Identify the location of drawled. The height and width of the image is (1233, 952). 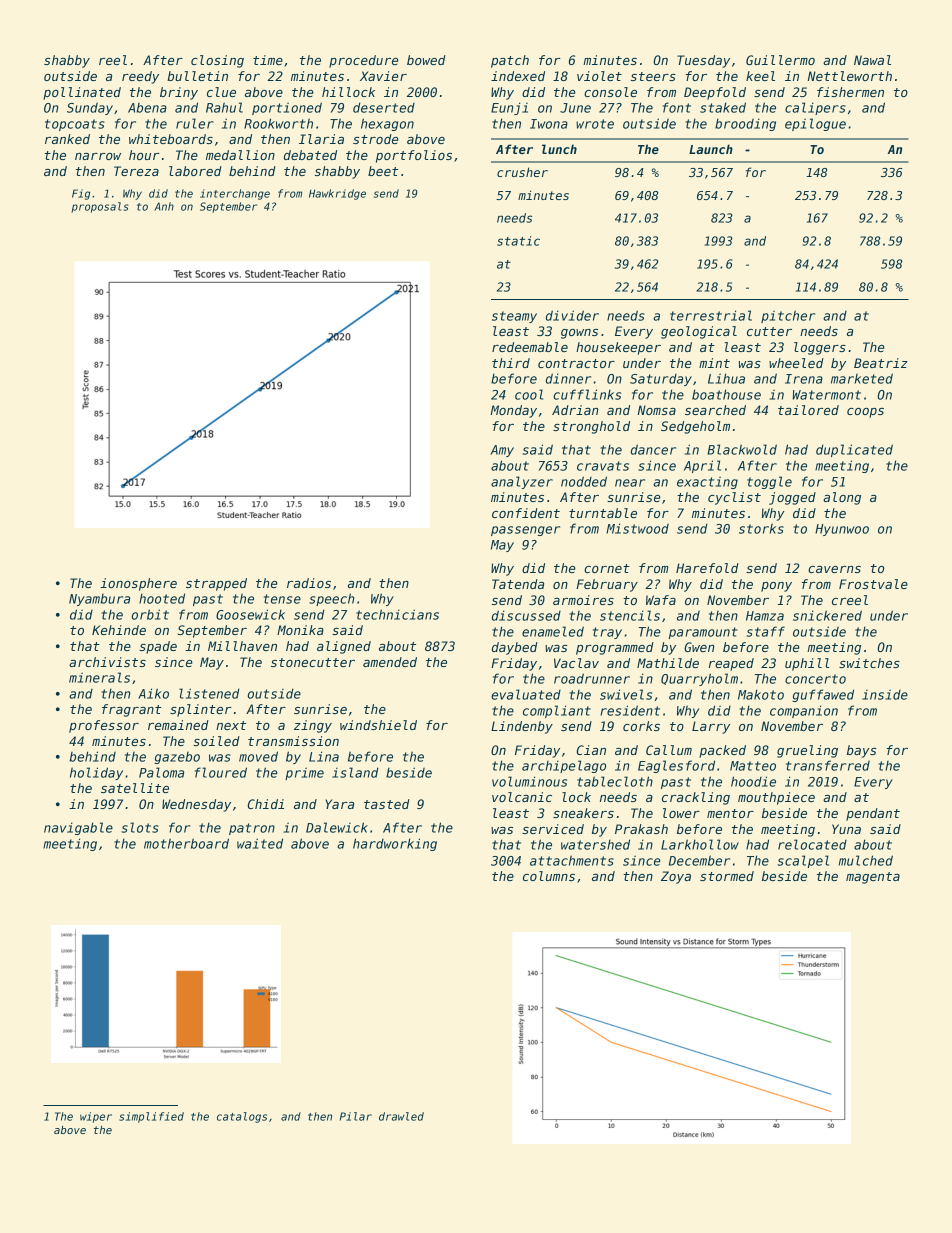
(401, 1116).
